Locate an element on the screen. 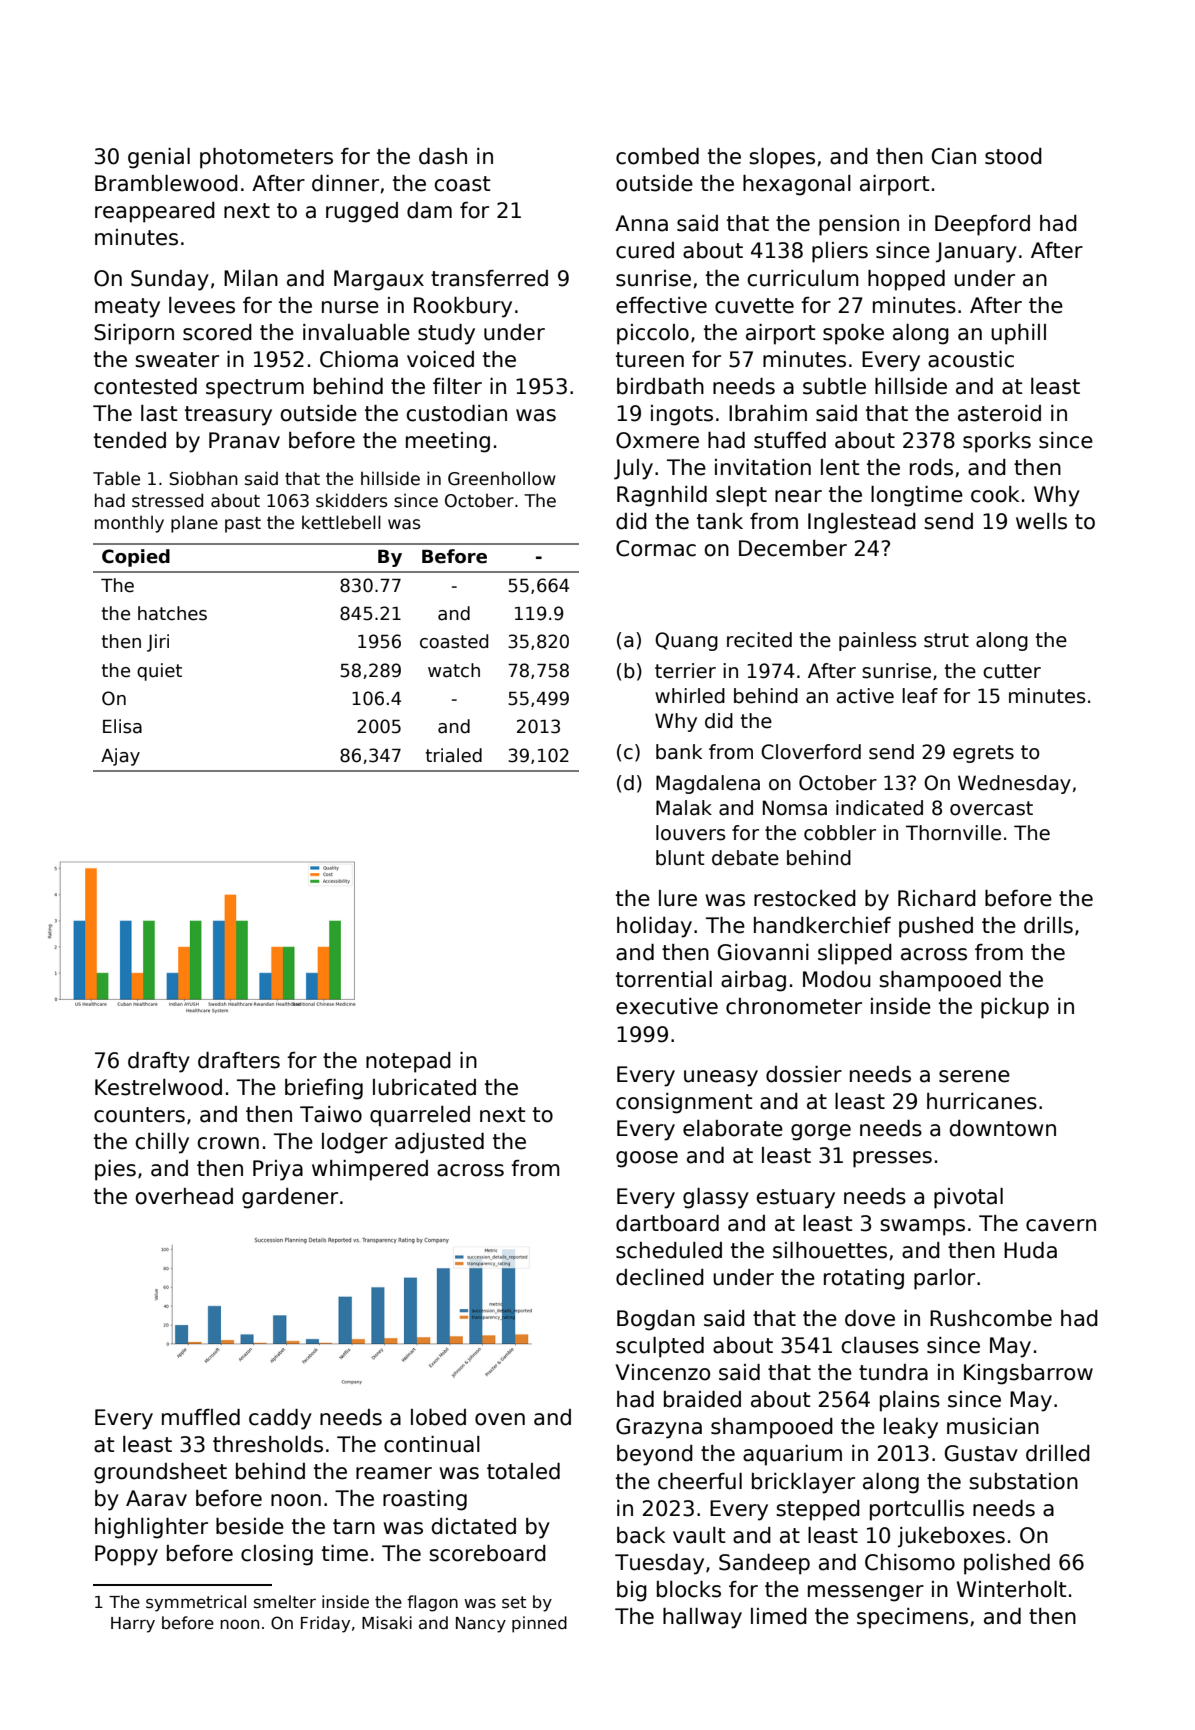  Copied is located at coordinates (136, 558).
